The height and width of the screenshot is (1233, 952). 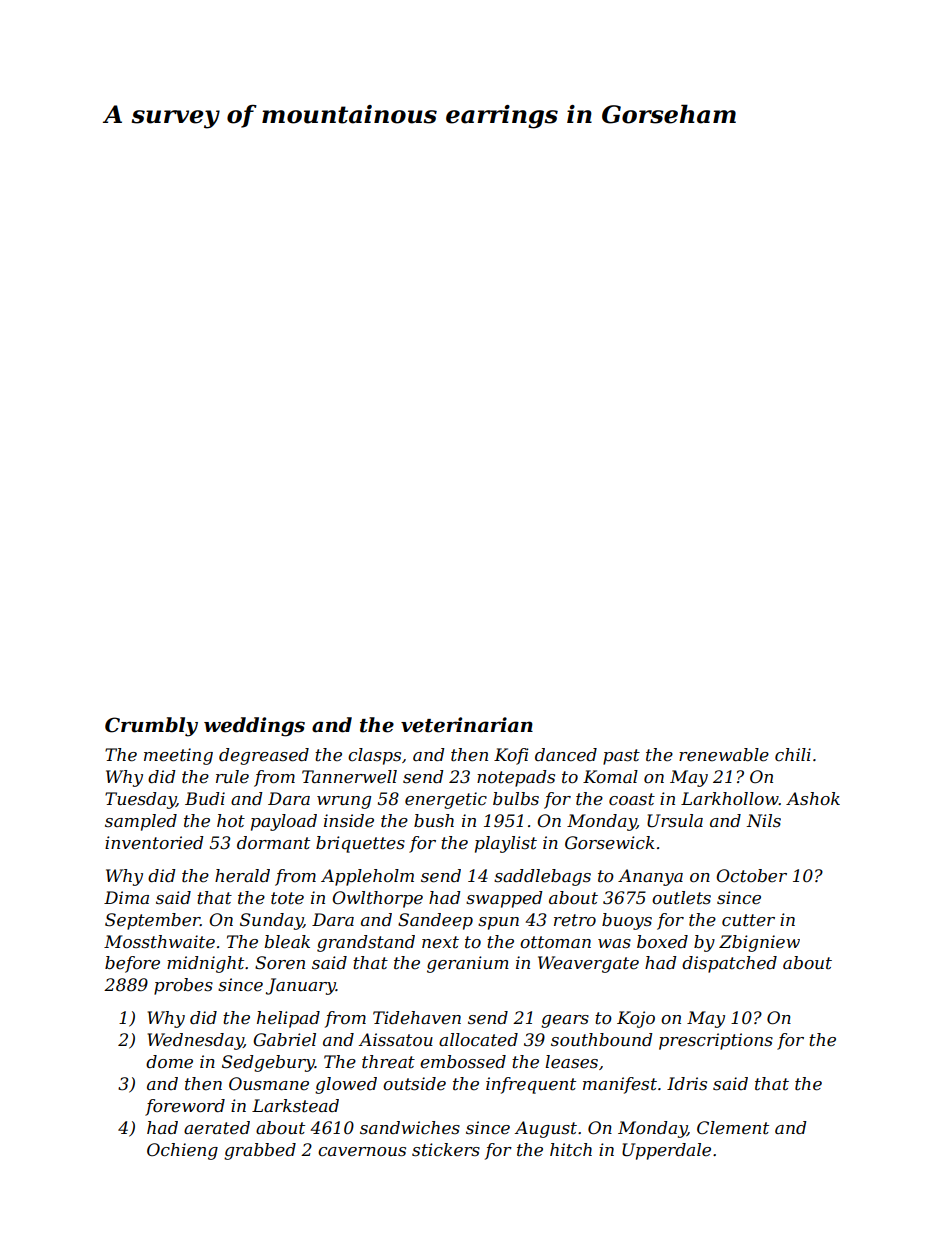 What do you see at coordinates (182, 1151) in the screenshot?
I see `Ochieng` at bounding box center [182, 1151].
